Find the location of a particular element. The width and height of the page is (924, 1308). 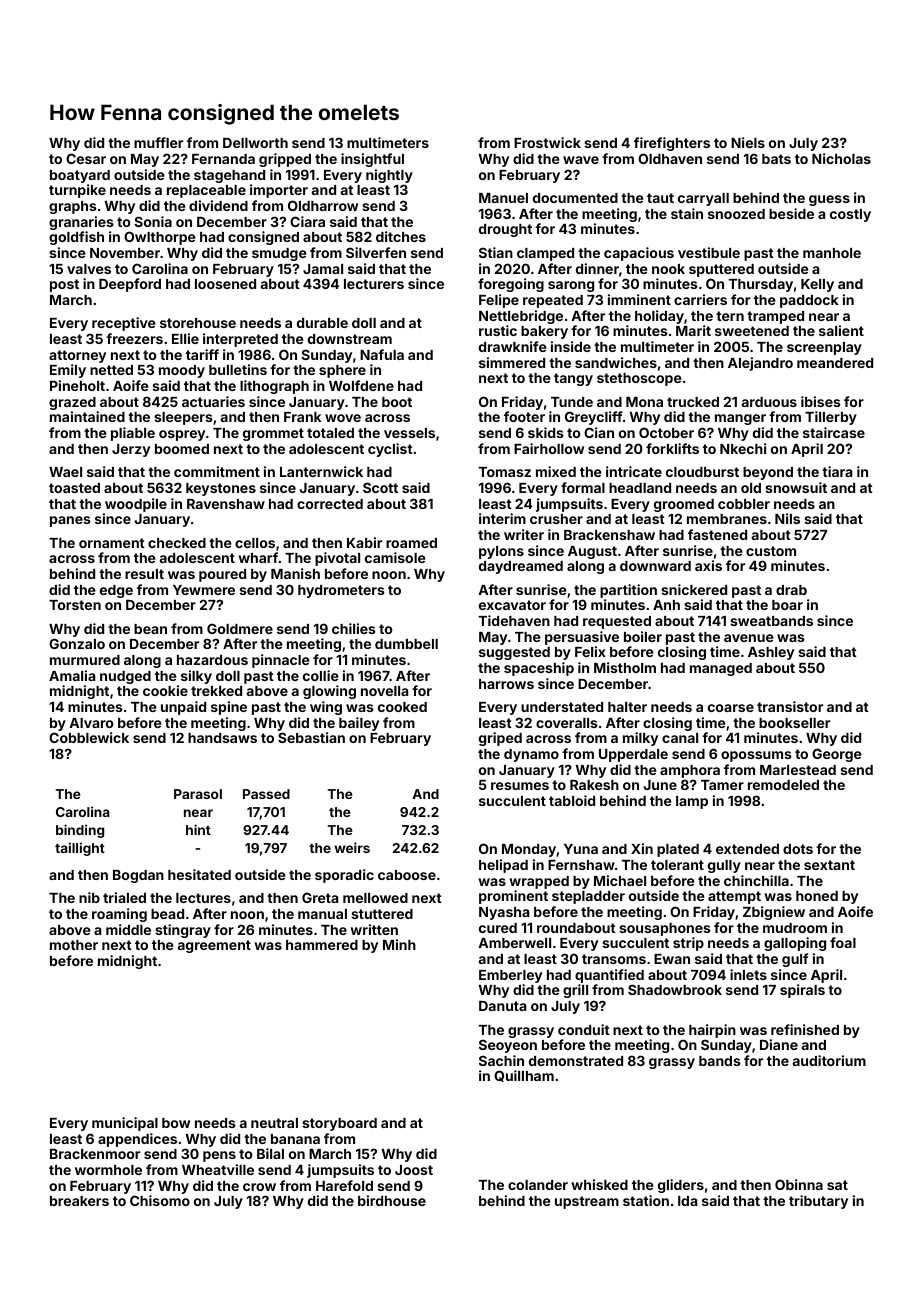

insightful is located at coordinates (372, 160).
